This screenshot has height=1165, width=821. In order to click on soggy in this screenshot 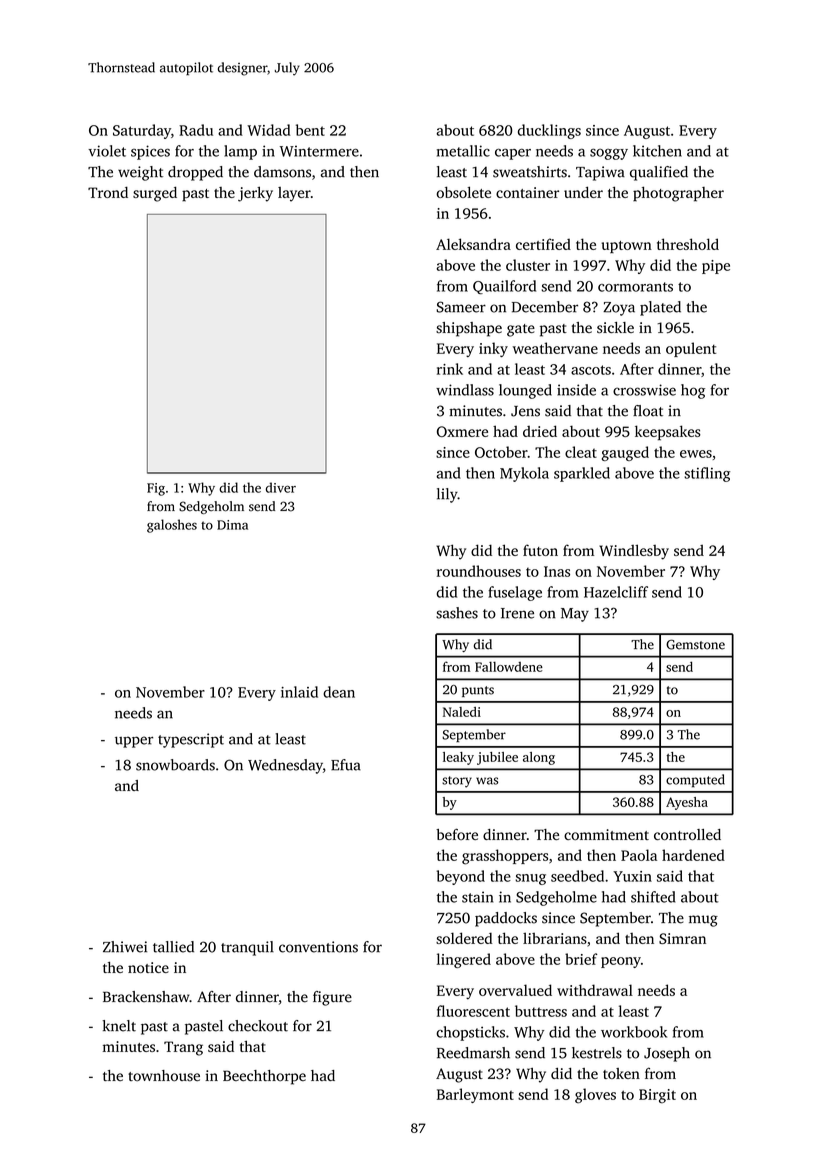, I will do `click(609, 154)`.
